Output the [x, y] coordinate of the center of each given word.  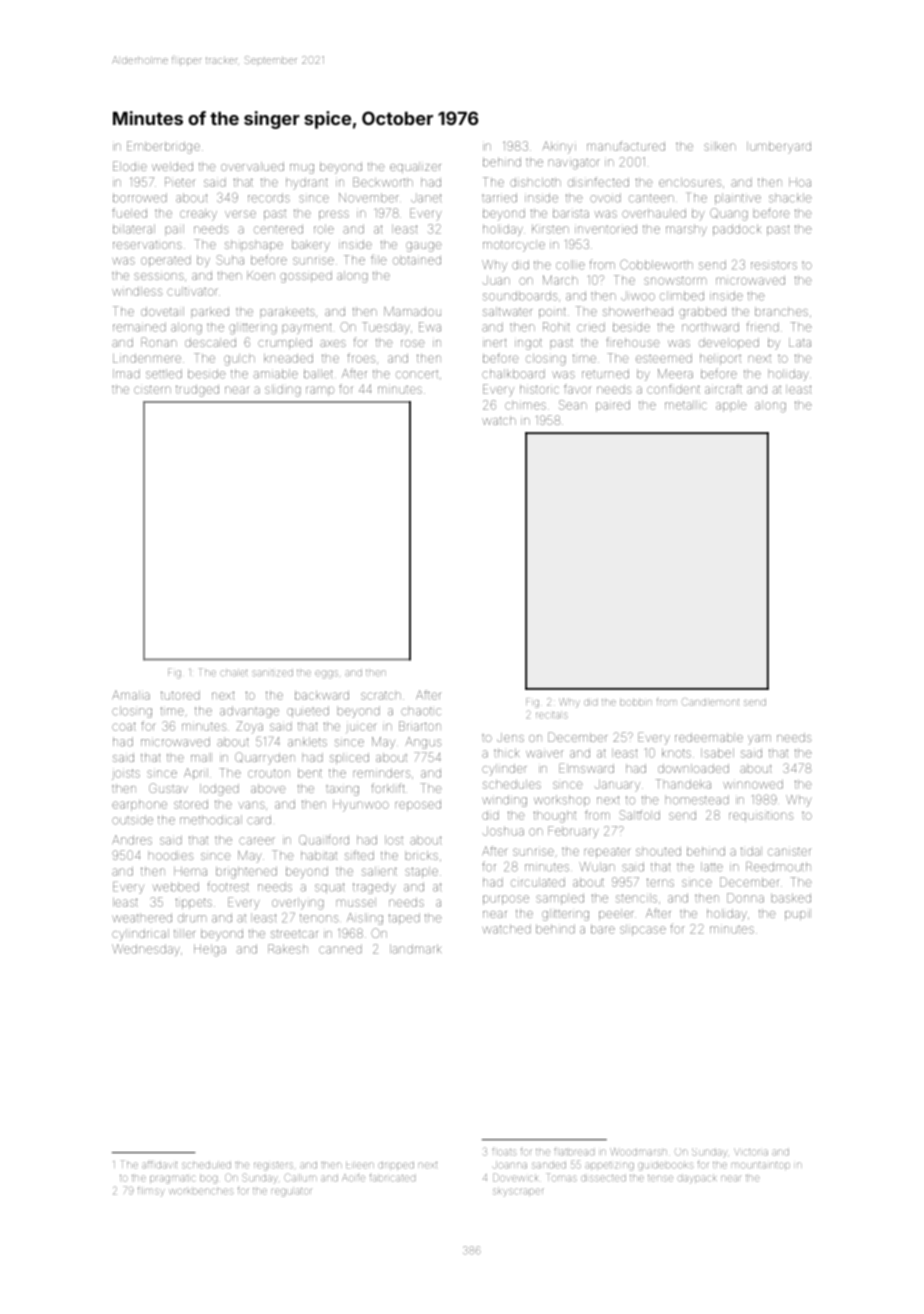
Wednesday [146, 949]
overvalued [252, 166]
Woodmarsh [638, 1152]
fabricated [392, 1178]
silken [720, 146]
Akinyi [559, 147]
